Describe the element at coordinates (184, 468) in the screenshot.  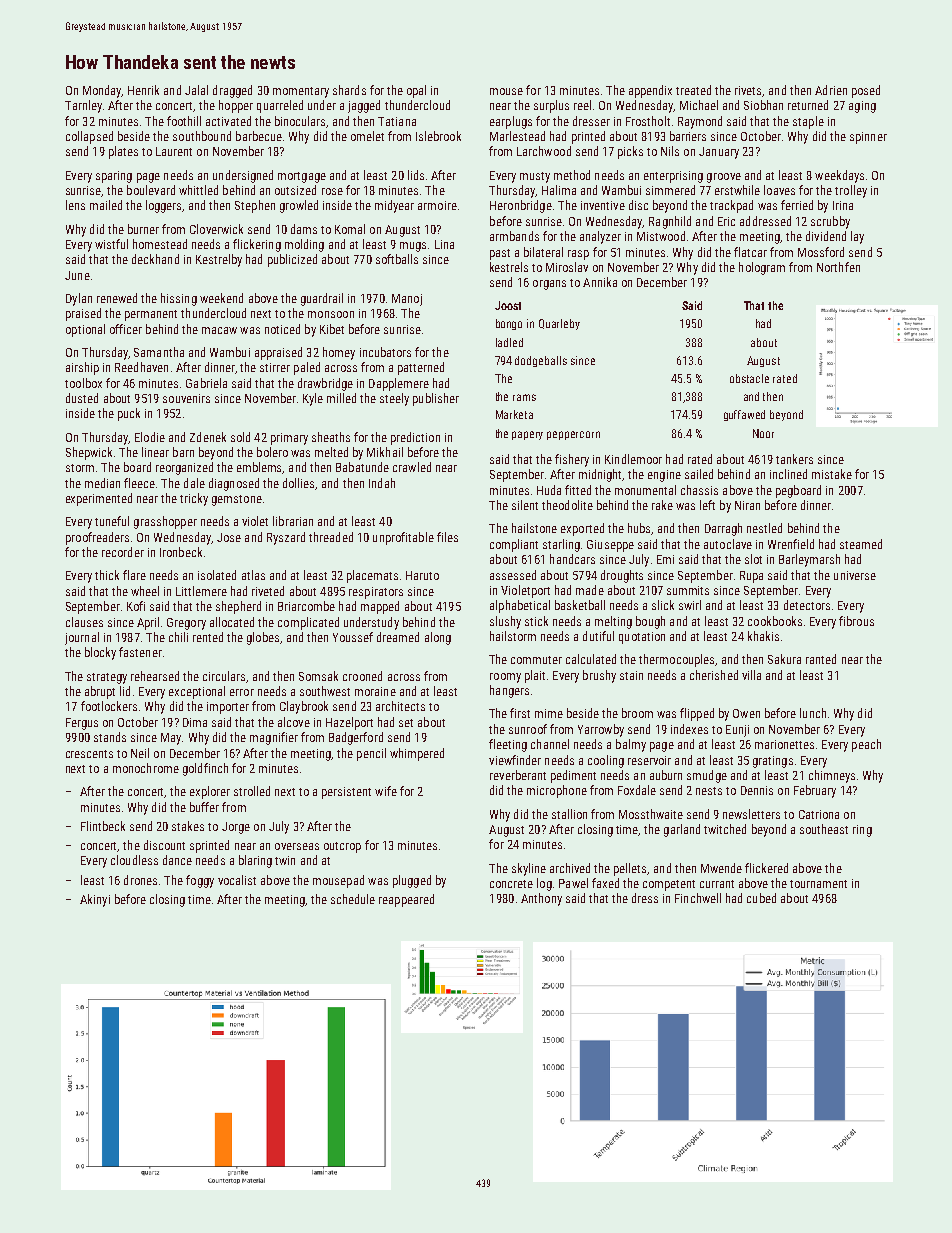
I see `reorganized` at that location.
